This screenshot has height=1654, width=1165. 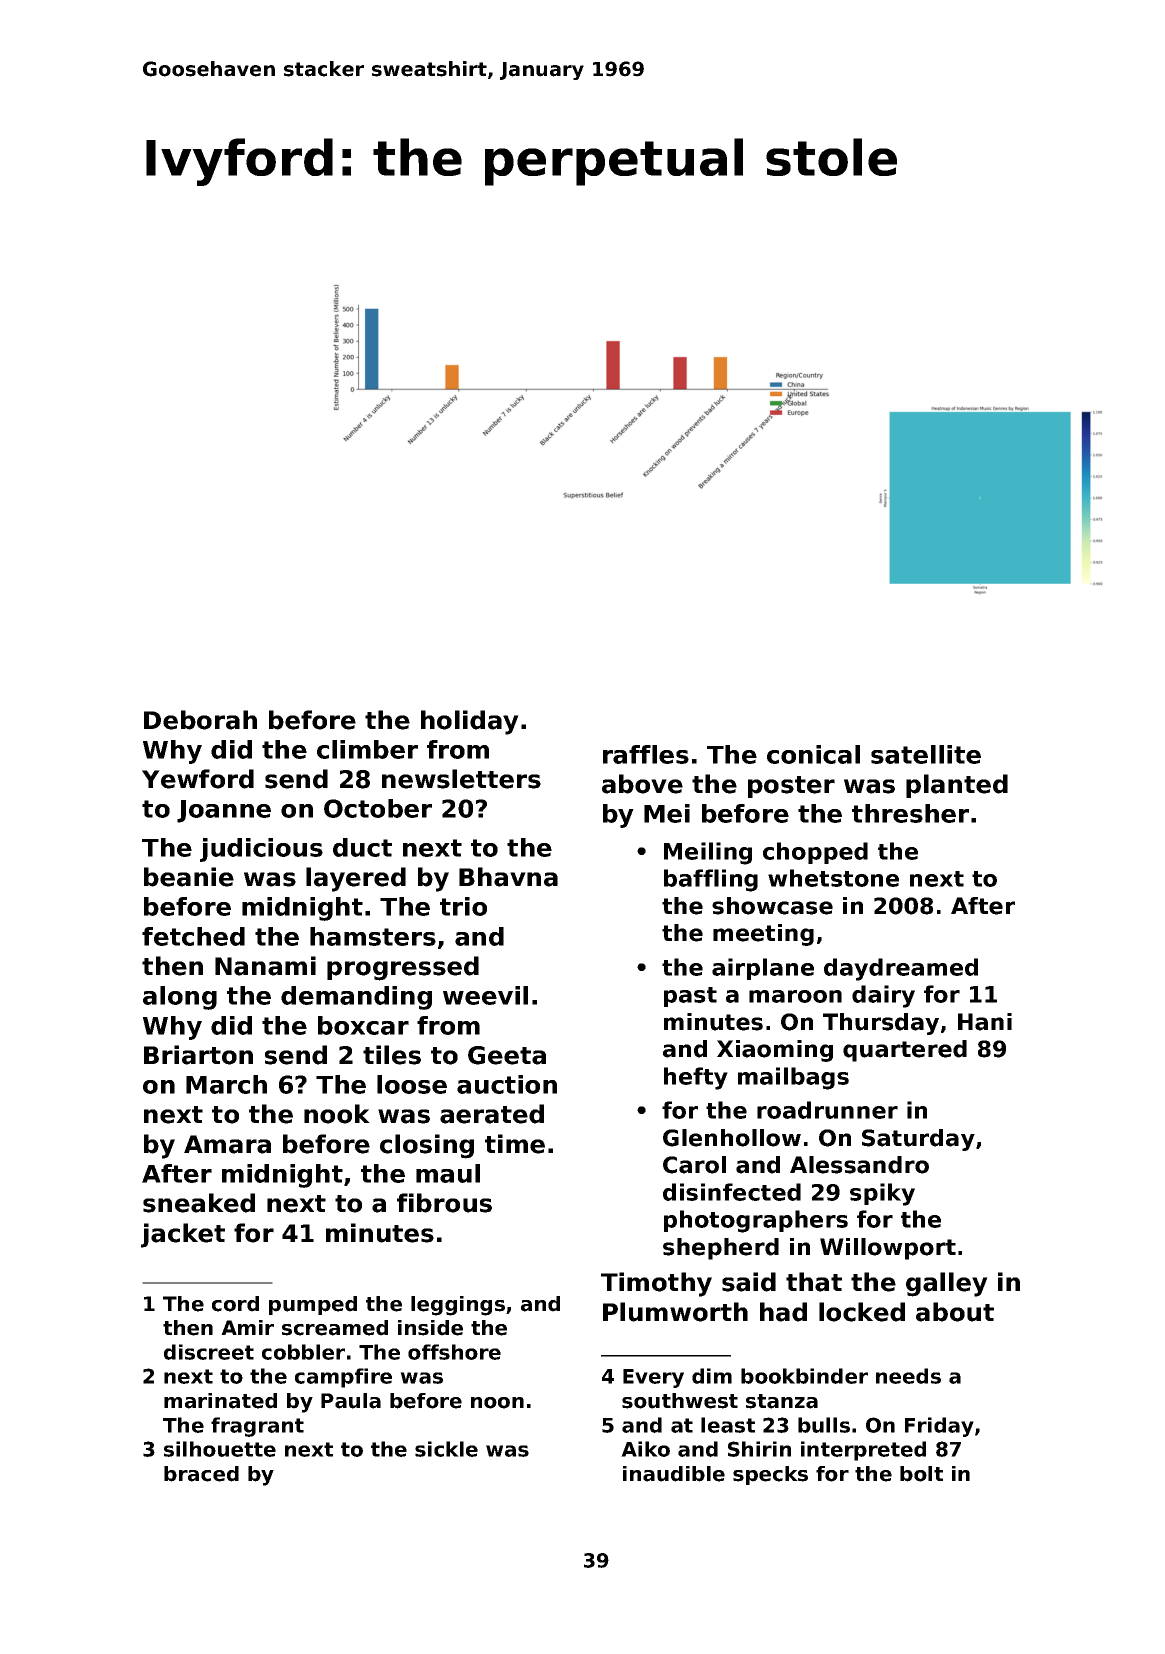 What do you see at coordinates (198, 779) in the screenshot?
I see `Yewford` at bounding box center [198, 779].
